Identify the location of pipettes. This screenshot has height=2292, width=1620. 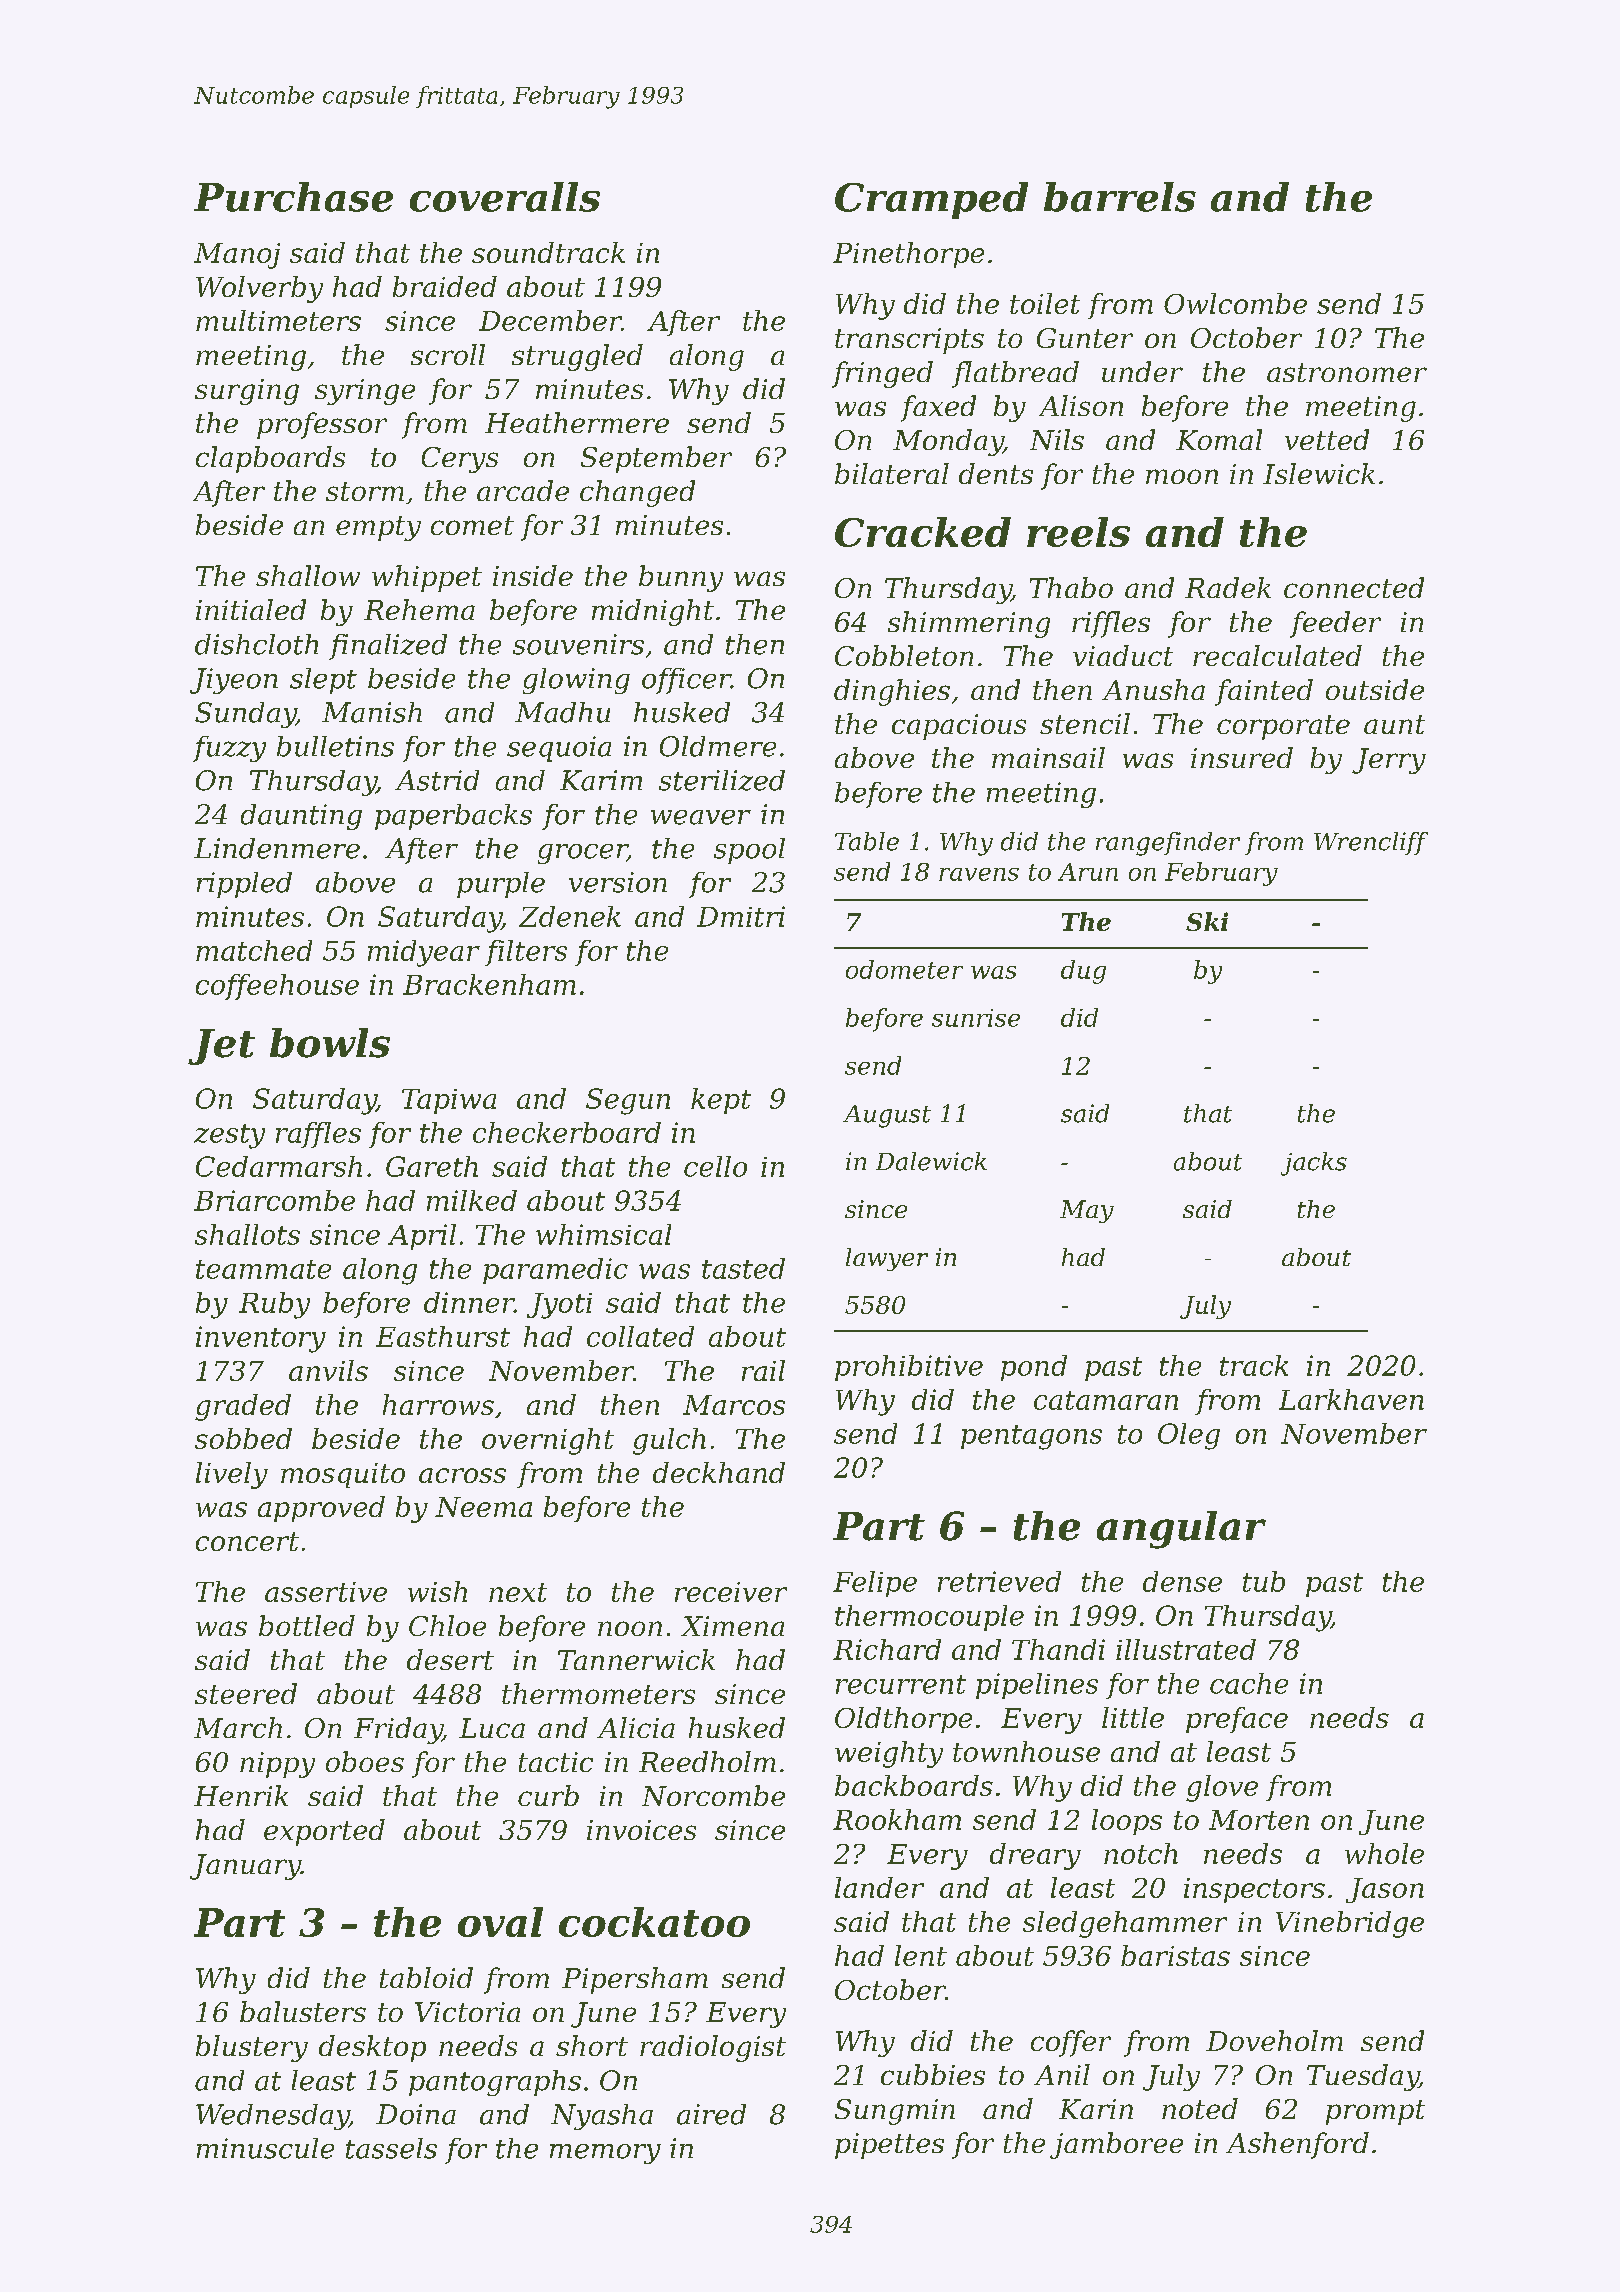
(889, 2146).
